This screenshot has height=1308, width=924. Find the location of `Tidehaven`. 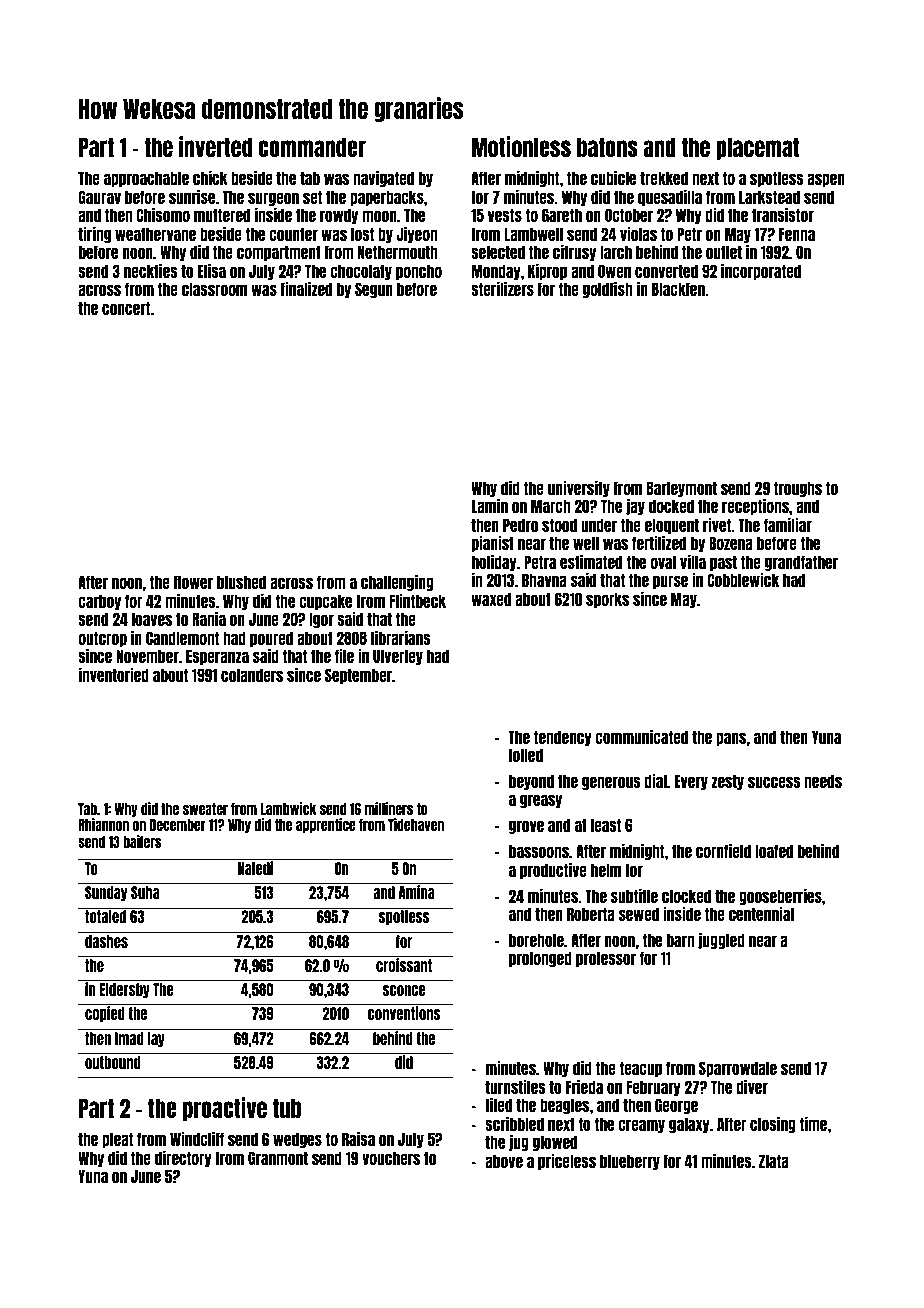

Tidehaven is located at coordinates (416, 824).
